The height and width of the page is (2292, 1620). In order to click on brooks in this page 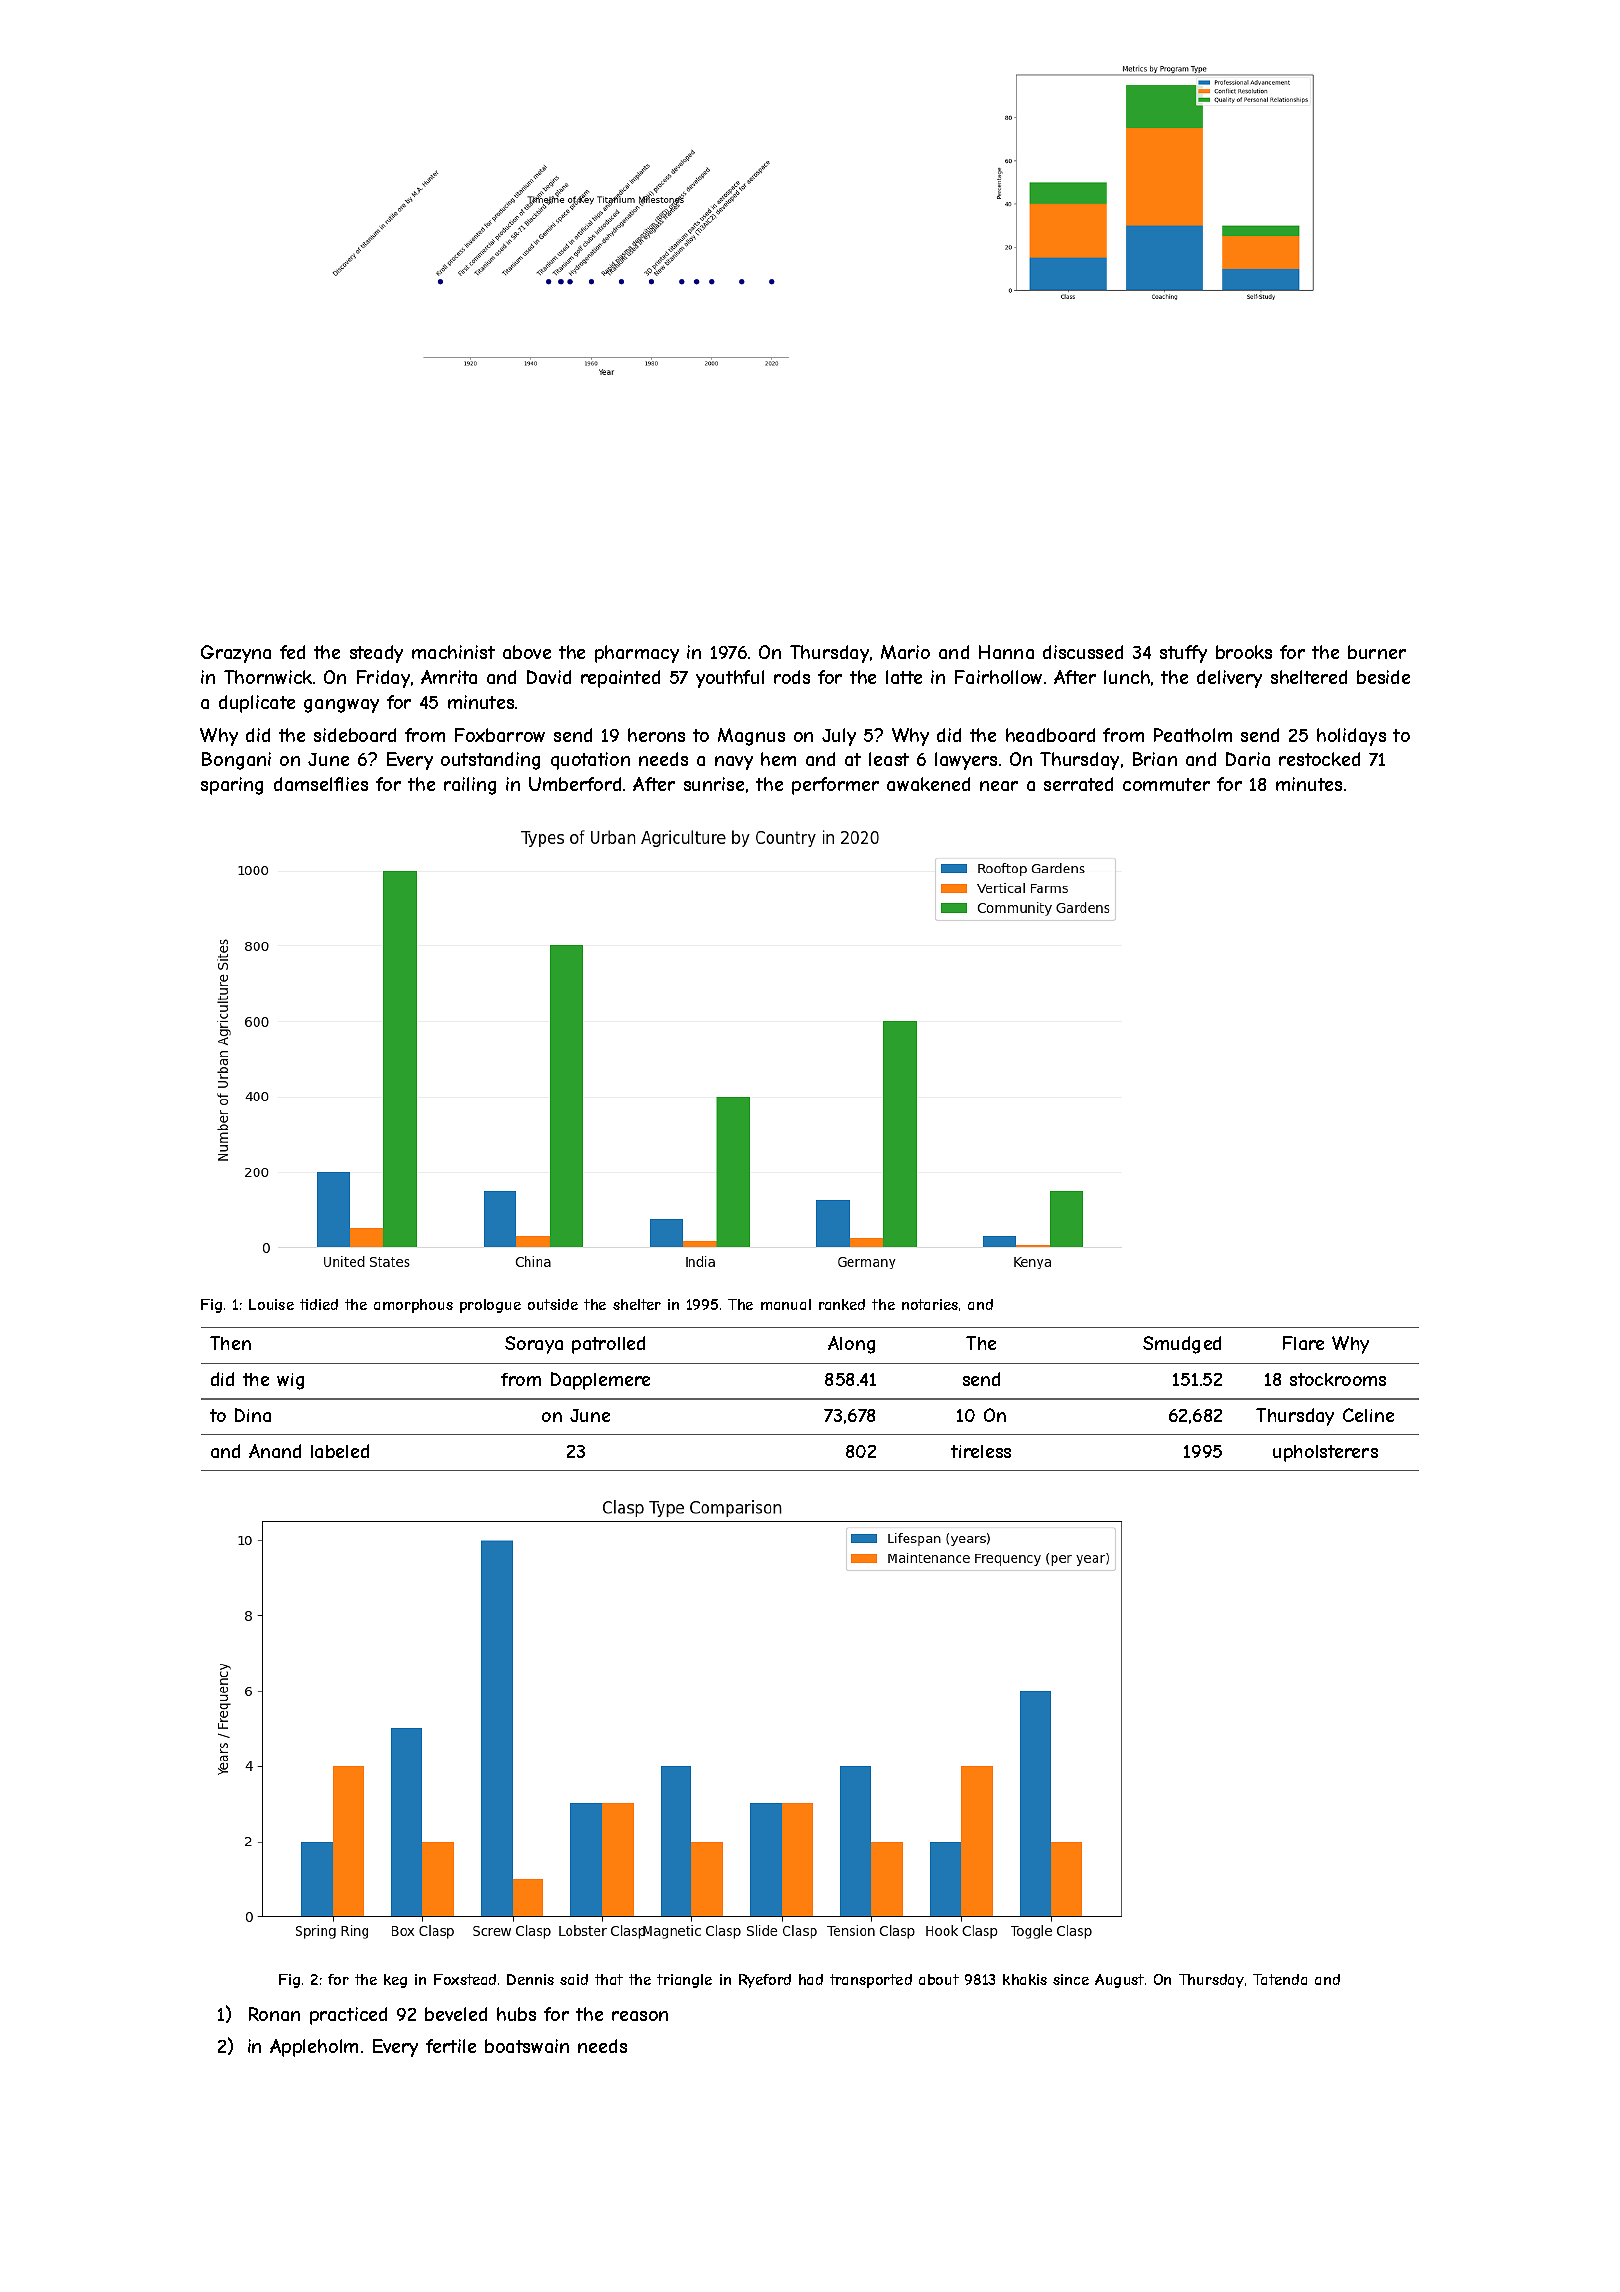, I will do `click(1244, 652)`.
